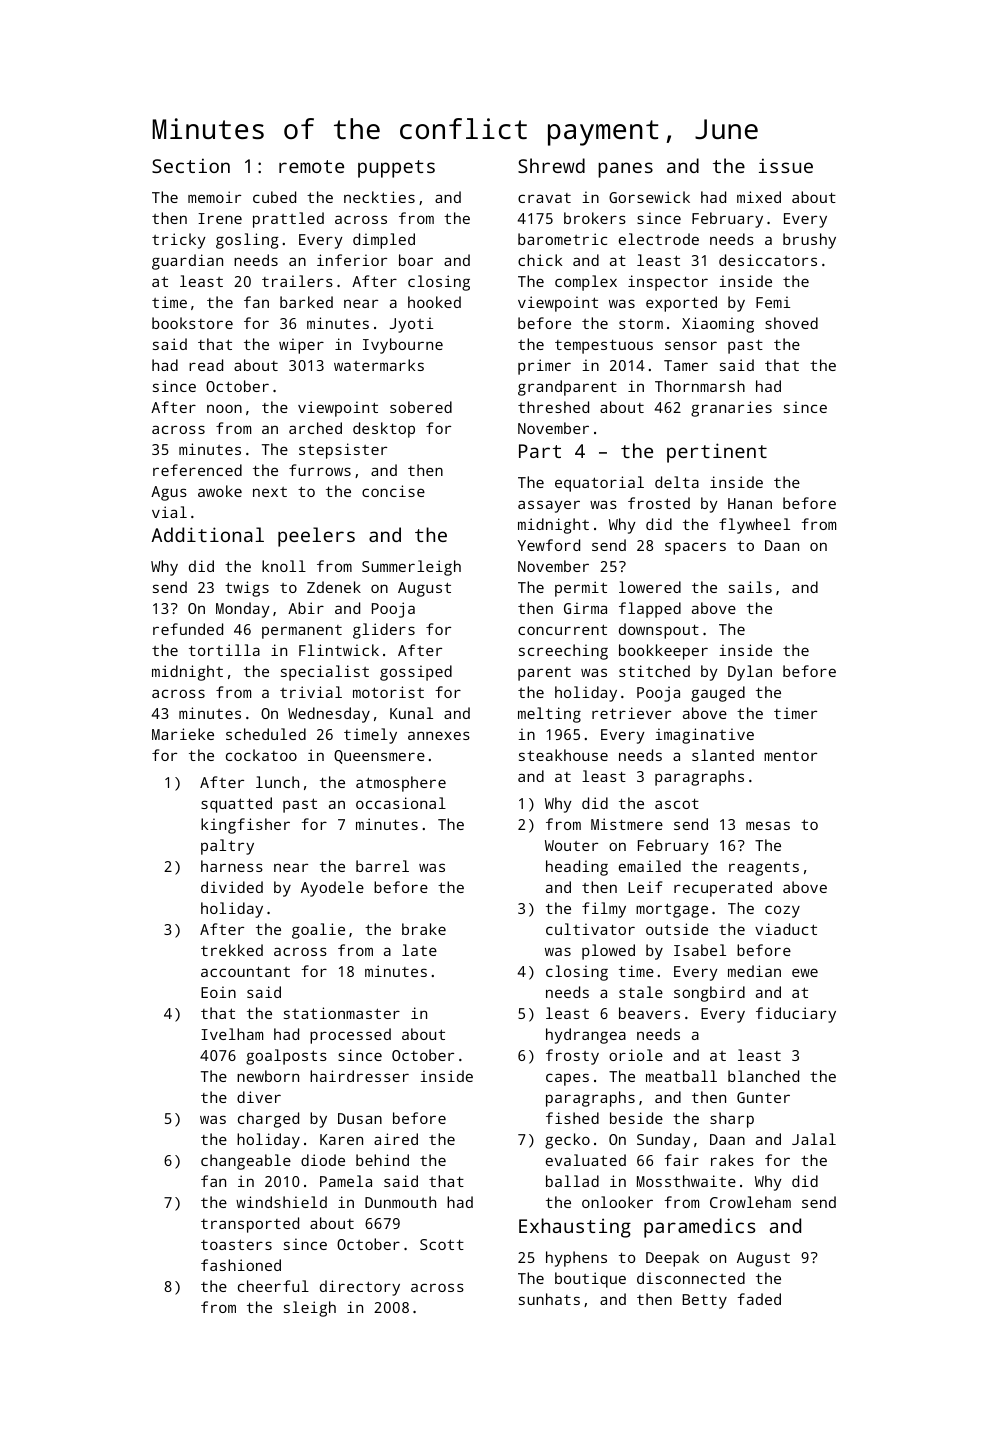 This screenshot has height=1438, width=993. What do you see at coordinates (179, 241) in the screenshot?
I see `tricky` at bounding box center [179, 241].
